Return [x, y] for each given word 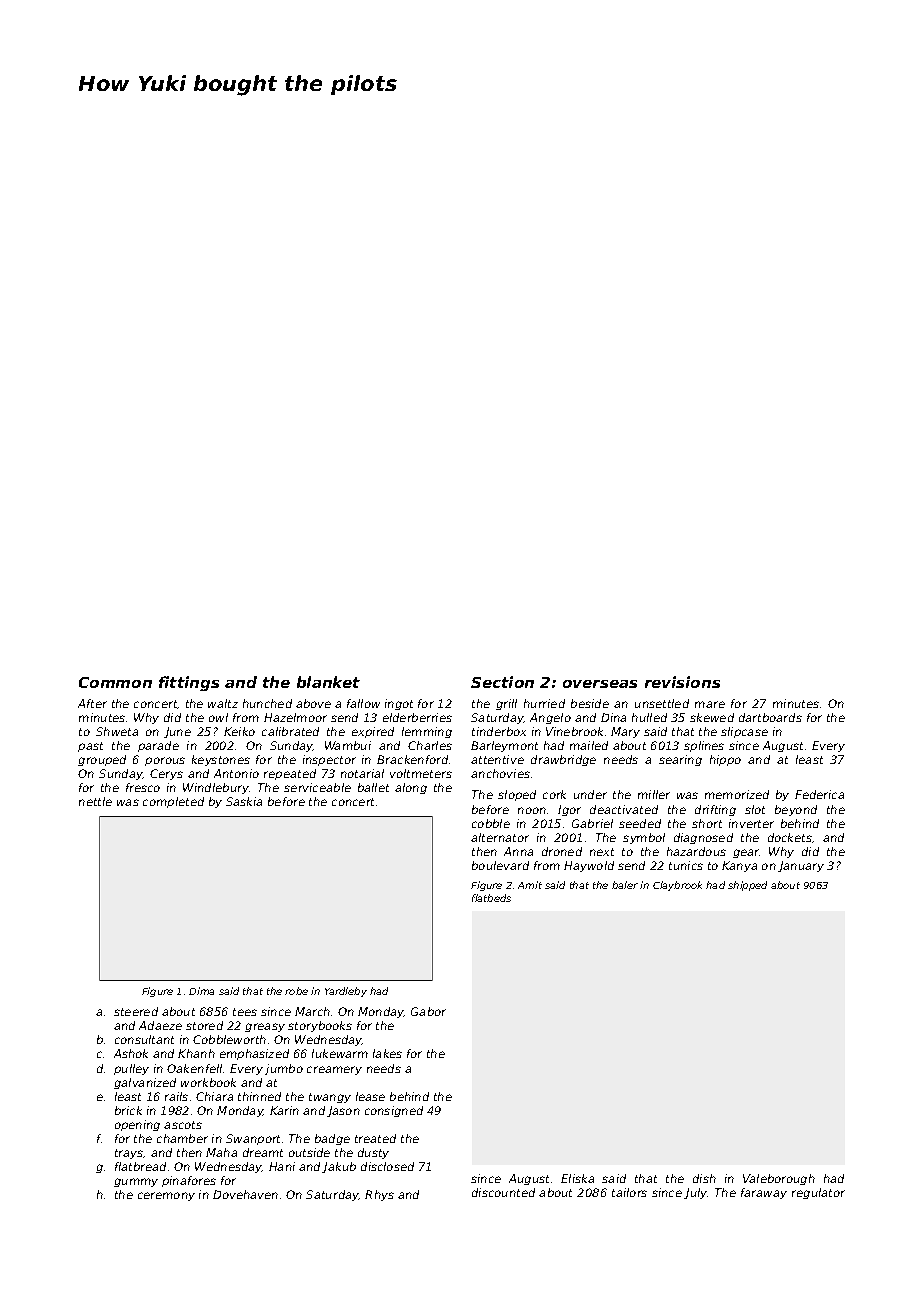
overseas [600, 684]
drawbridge [563, 760]
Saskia [244, 801]
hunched [267, 703]
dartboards [770, 717]
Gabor [428, 1011]
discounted [503, 1192]
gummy [136, 1182]
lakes [387, 1053]
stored [204, 1025]
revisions [682, 682]
